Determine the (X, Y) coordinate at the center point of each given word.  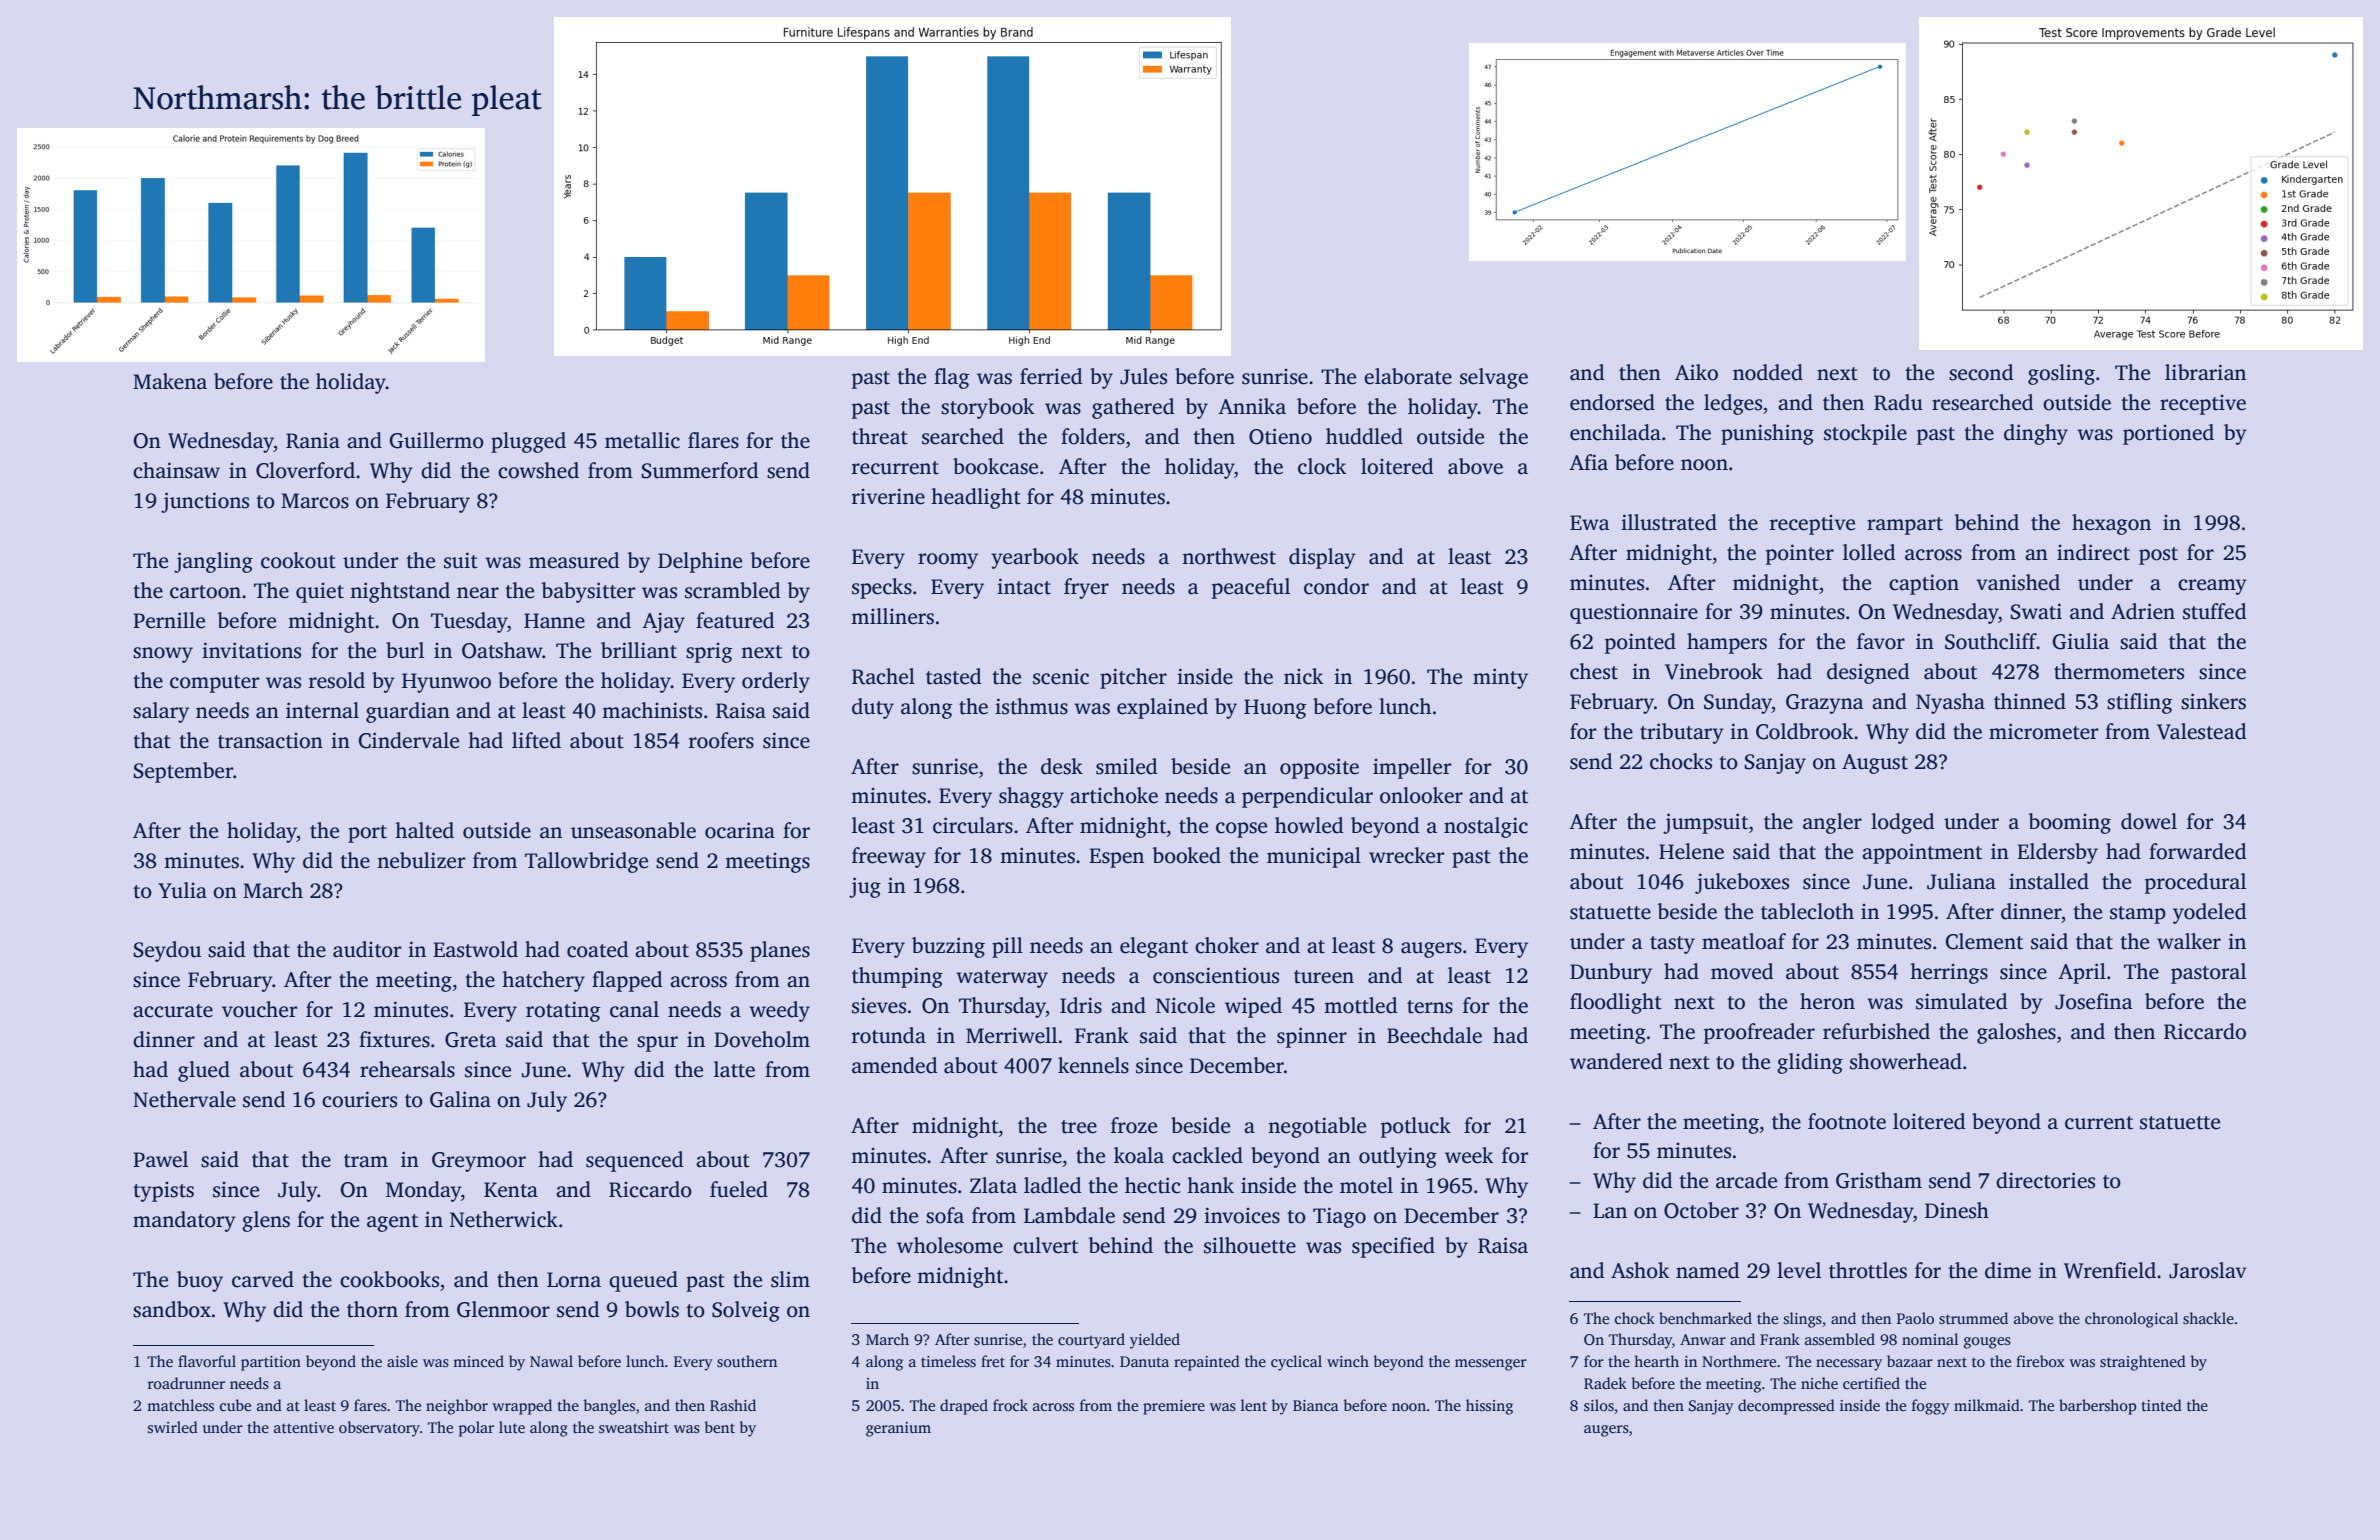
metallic (642, 440)
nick (1304, 676)
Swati (2036, 611)
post (2158, 556)
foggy (1931, 1407)
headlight (976, 498)
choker (1227, 945)
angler (1832, 823)
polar (476, 1429)
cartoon (205, 592)
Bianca (1316, 1405)
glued (204, 1071)
